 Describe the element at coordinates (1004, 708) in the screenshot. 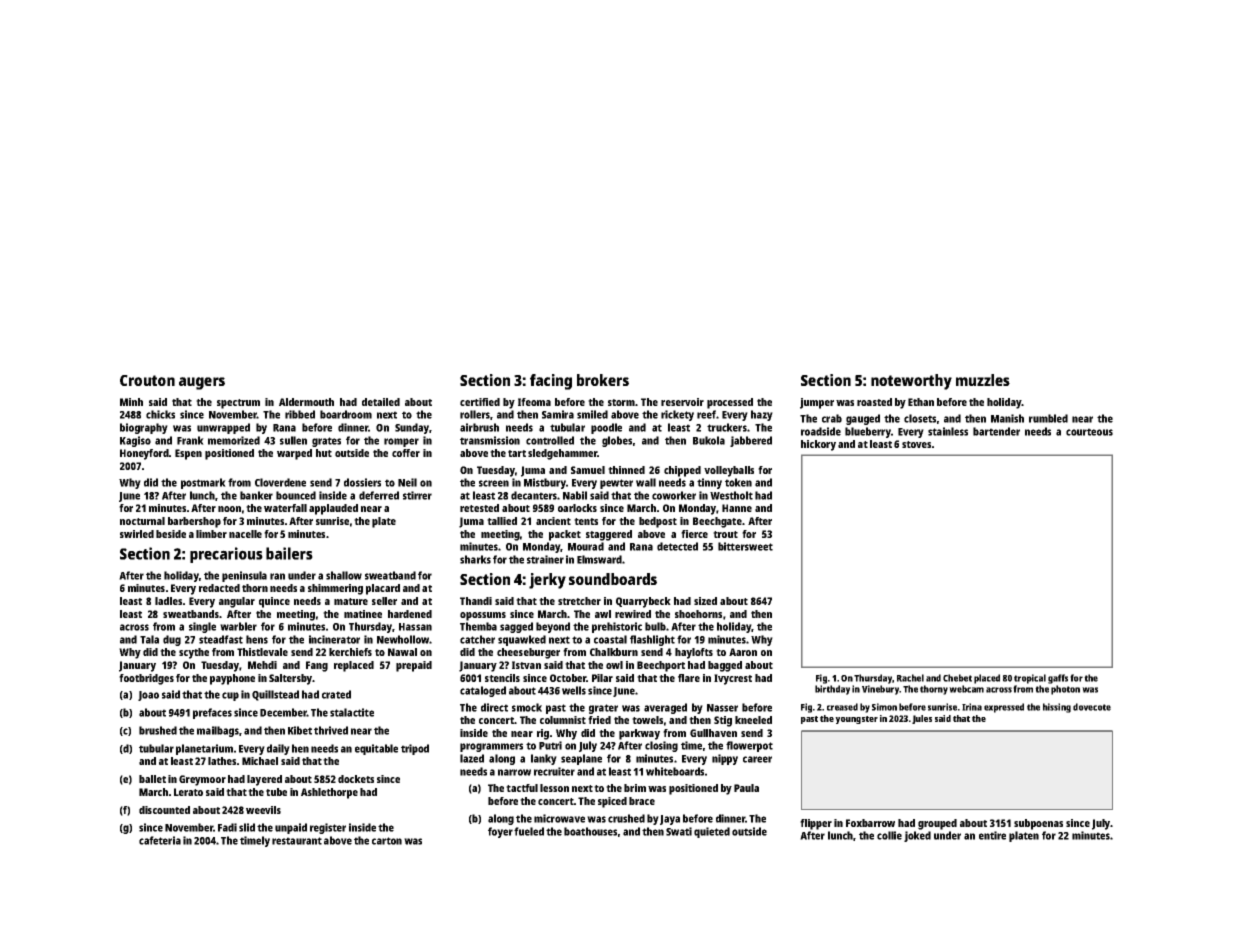

I see `expressed` at that location.
